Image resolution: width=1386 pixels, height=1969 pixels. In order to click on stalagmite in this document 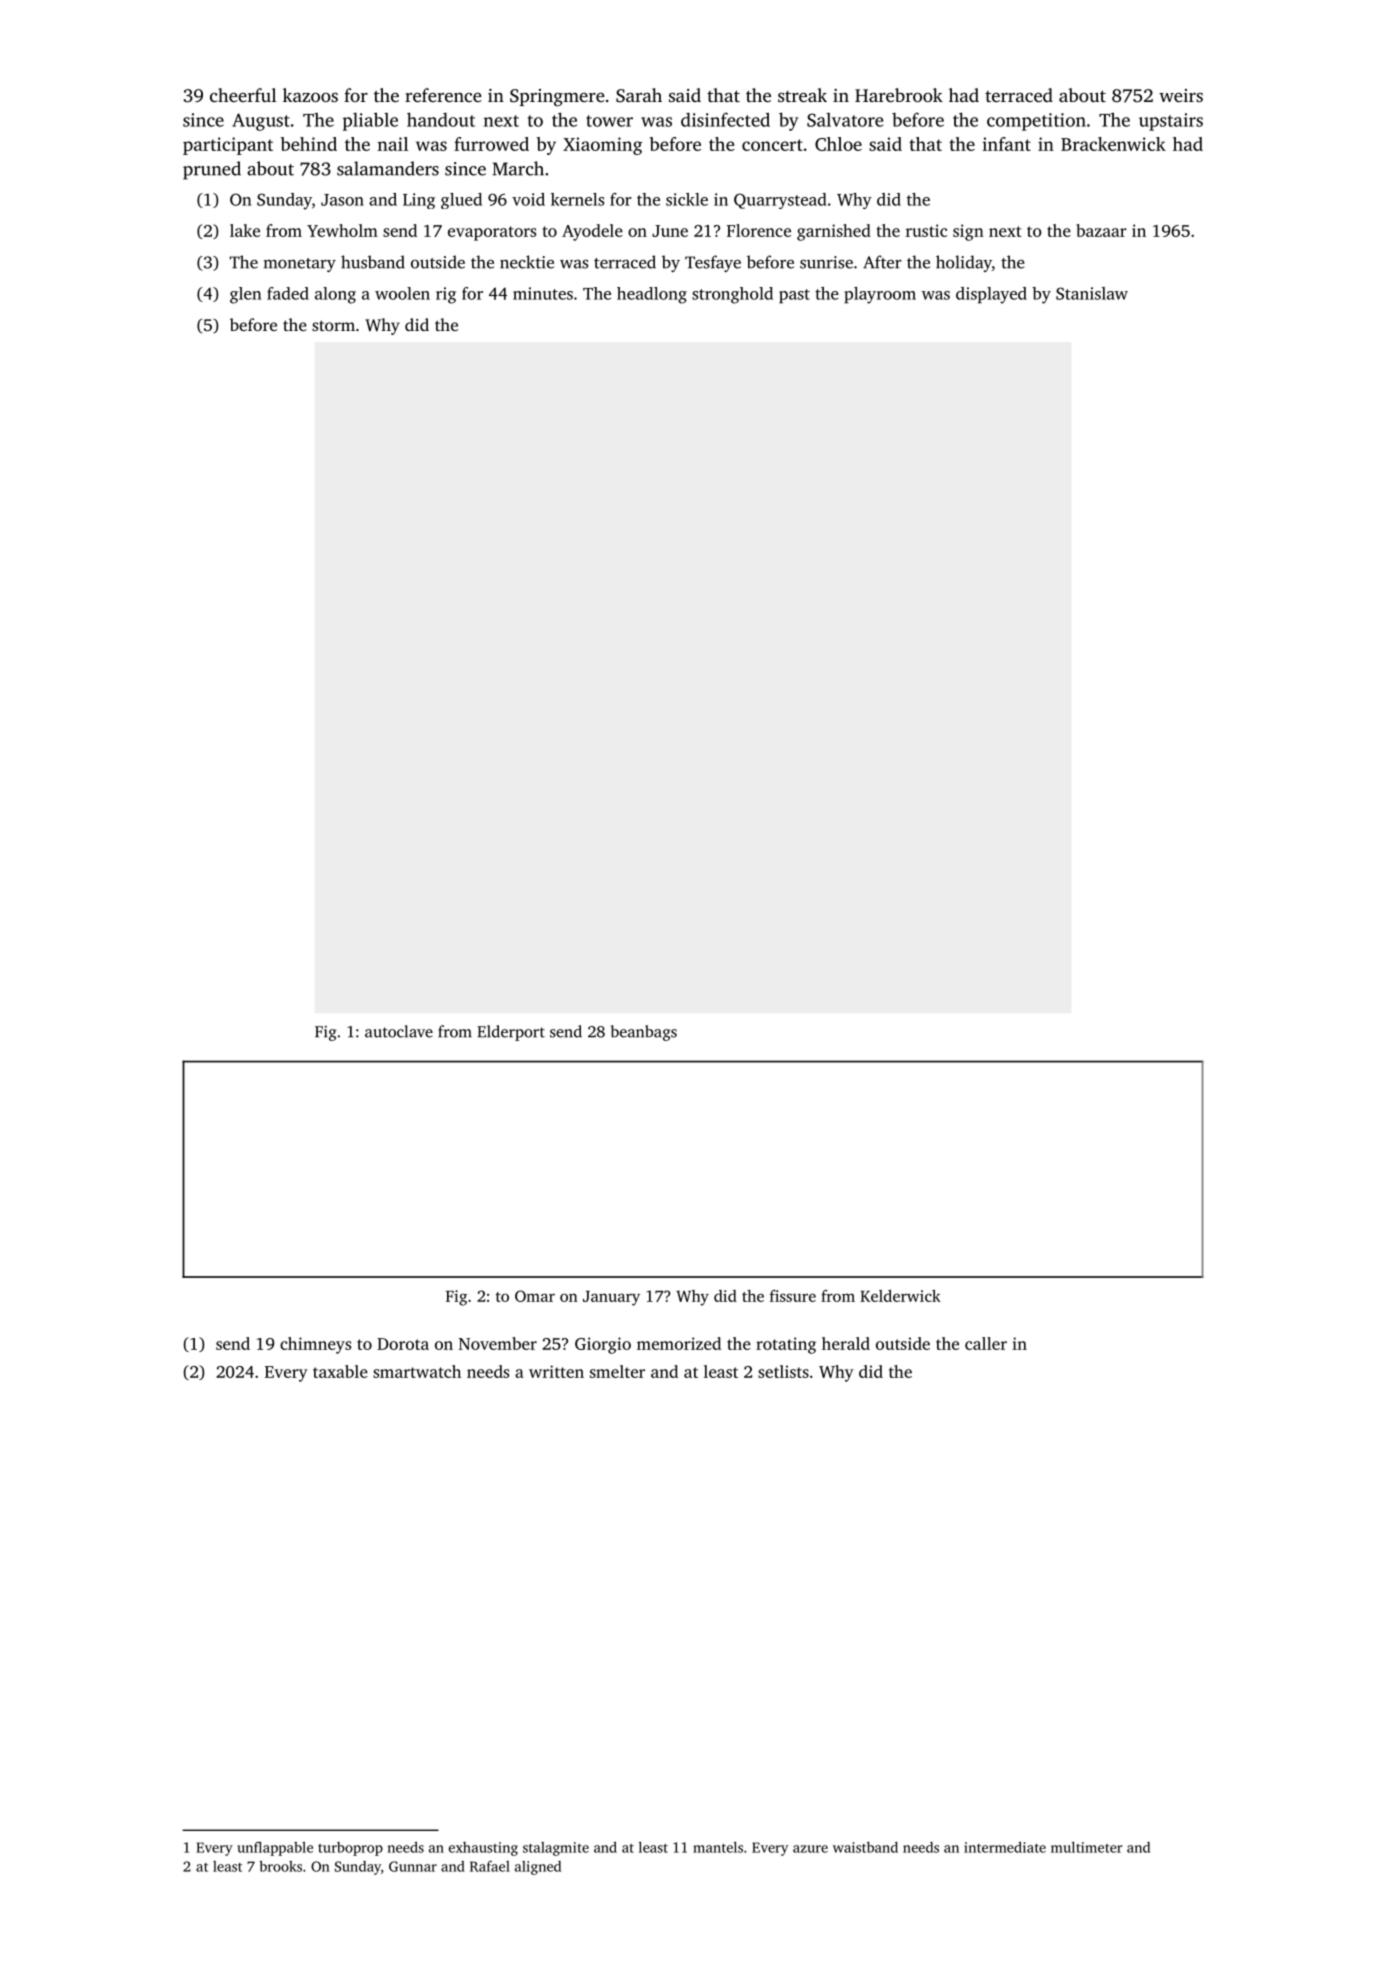, I will do `click(556, 1849)`.
